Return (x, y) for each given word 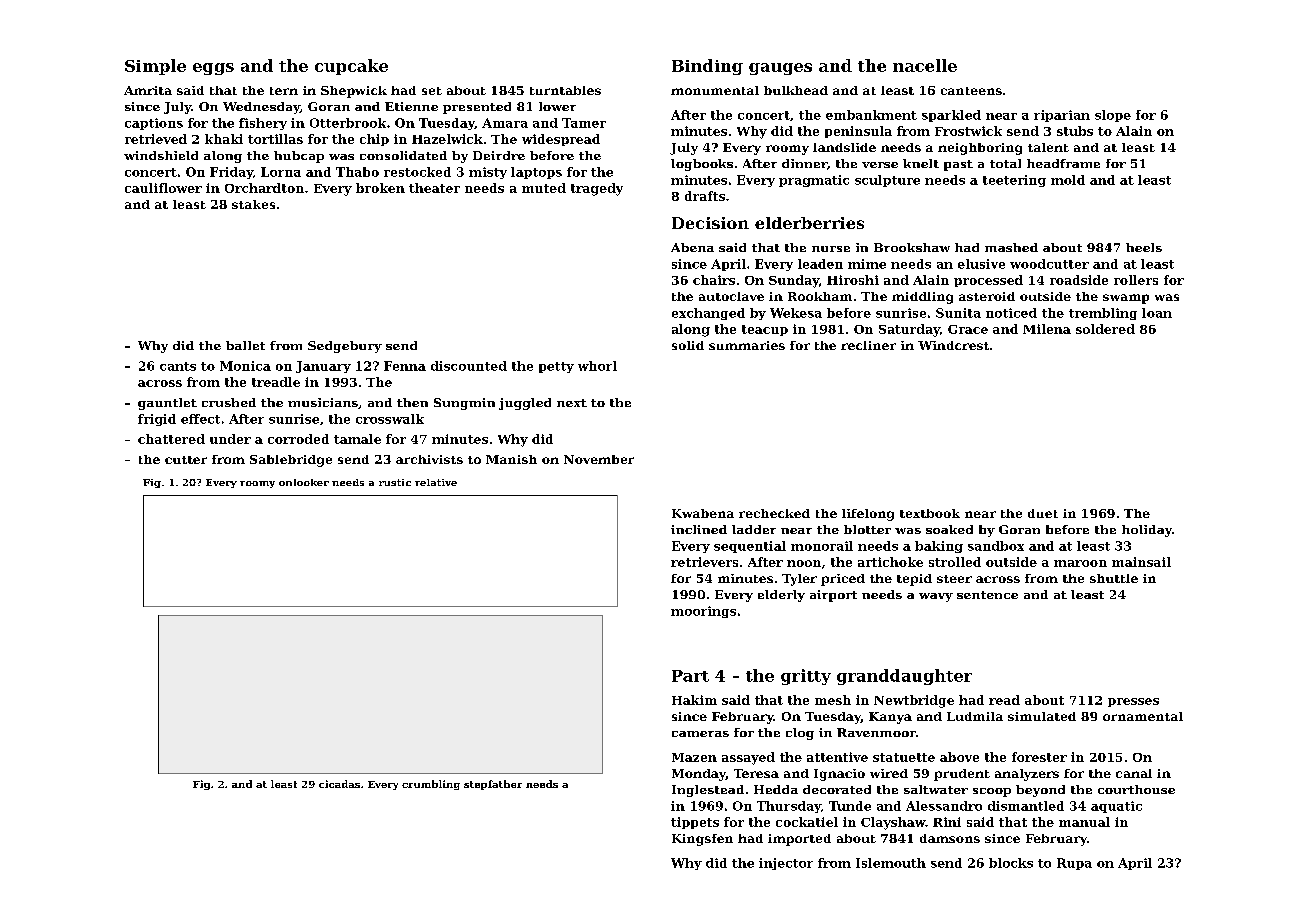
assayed (748, 758)
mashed (1011, 247)
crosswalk (390, 419)
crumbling (431, 785)
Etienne (411, 106)
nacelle (925, 65)
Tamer (584, 123)
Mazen (694, 757)
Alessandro (944, 806)
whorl (597, 366)
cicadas (339, 784)
